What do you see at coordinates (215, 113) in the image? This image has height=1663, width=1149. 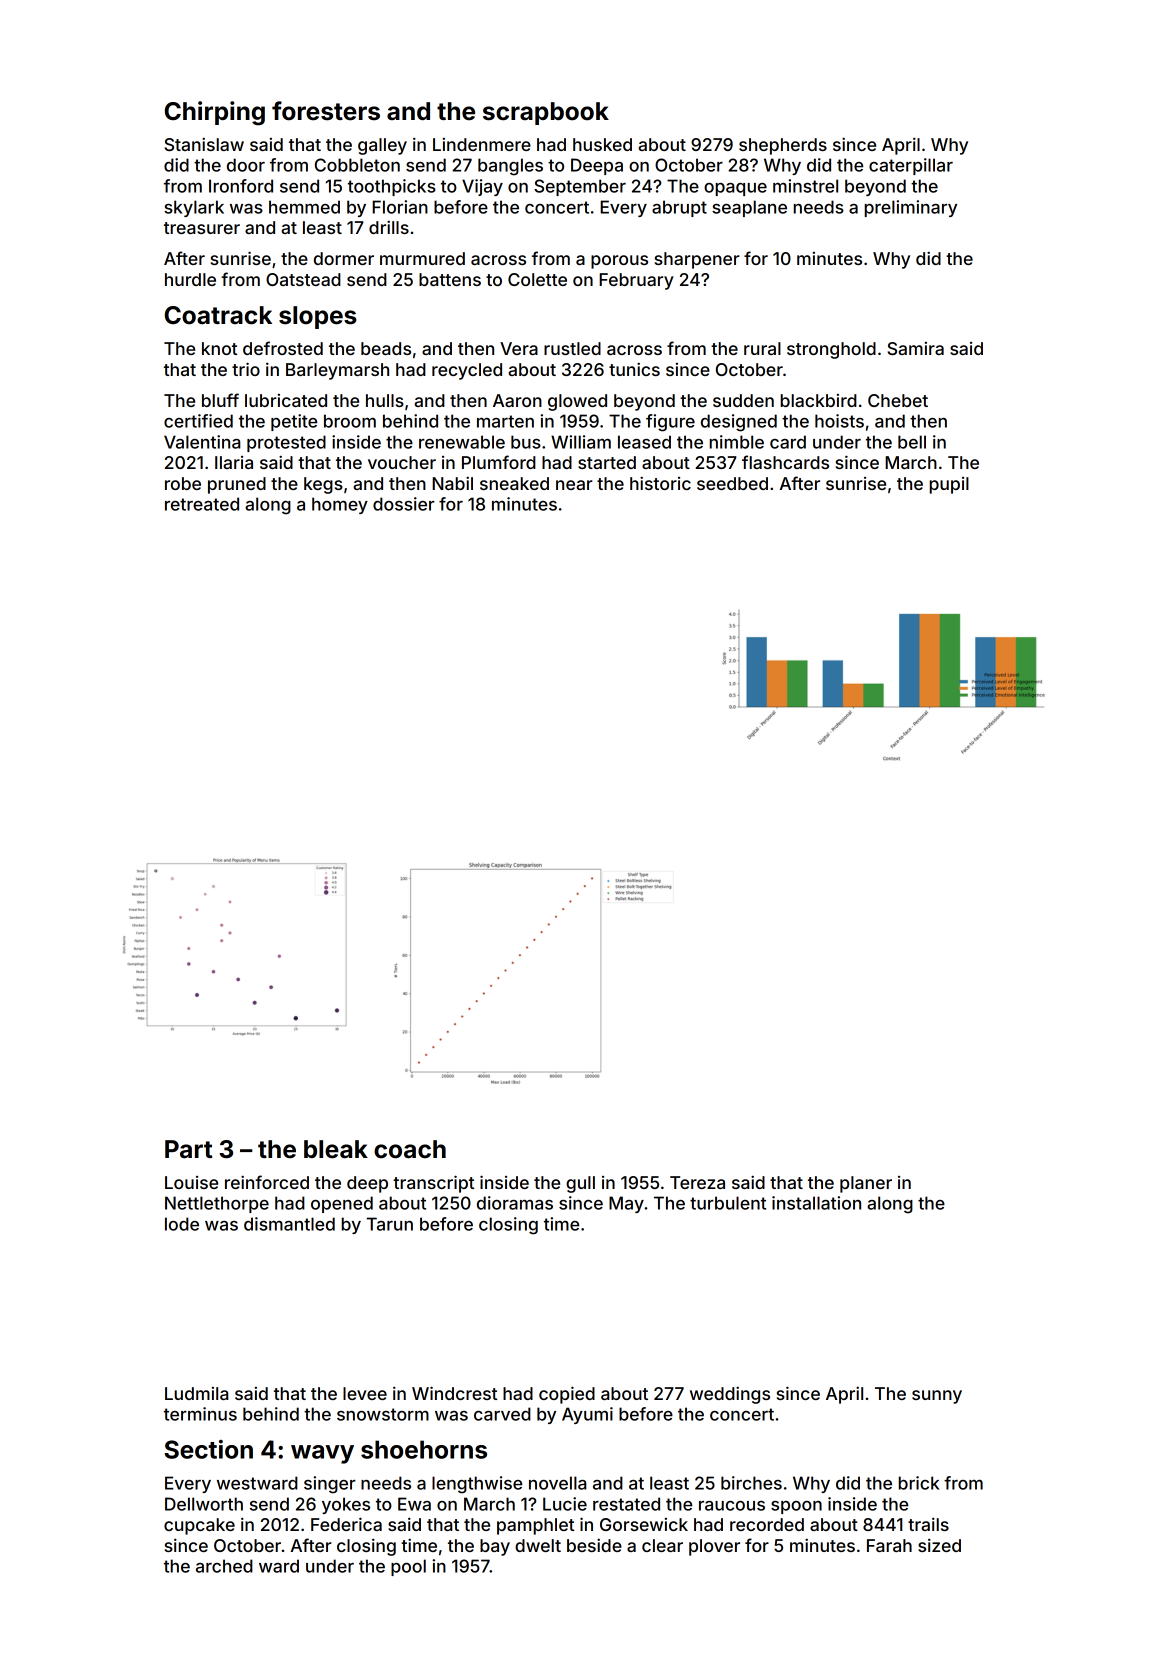 I see `Chirping` at bounding box center [215, 113].
